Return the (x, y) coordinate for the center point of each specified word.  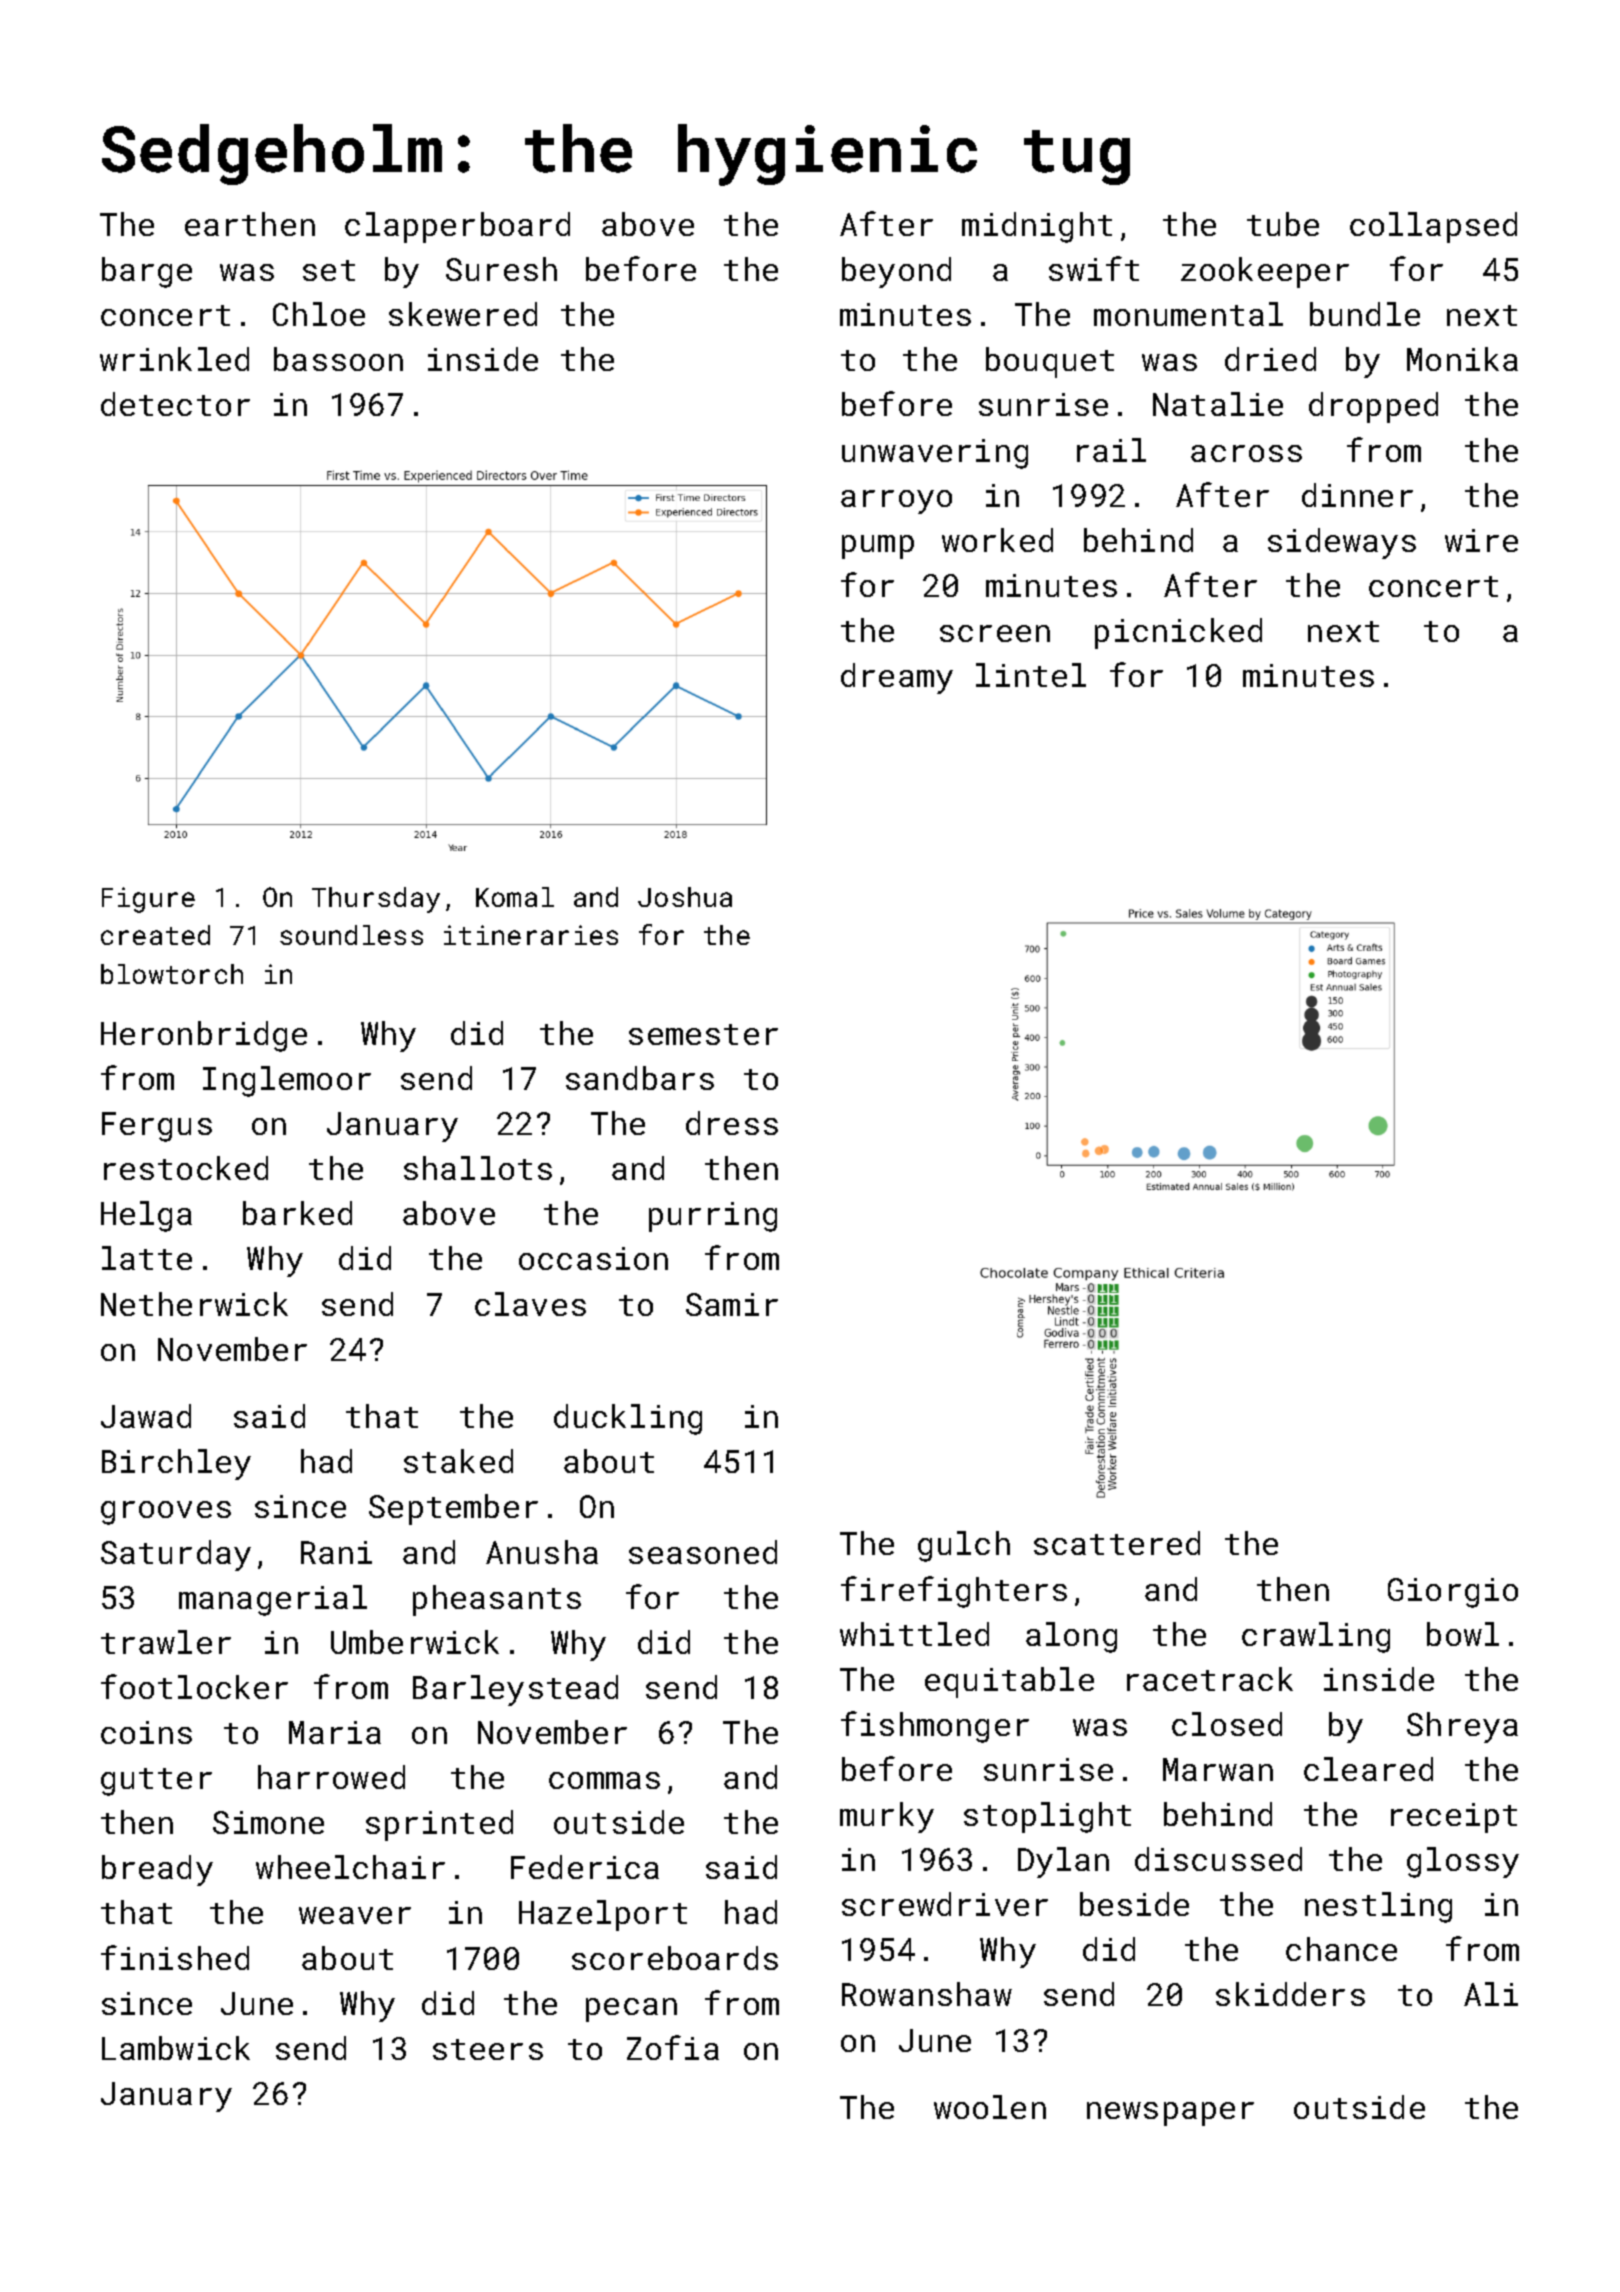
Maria (335, 1732)
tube (1283, 224)
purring (713, 1217)
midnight (1037, 227)
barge (147, 272)
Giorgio (1453, 1593)
